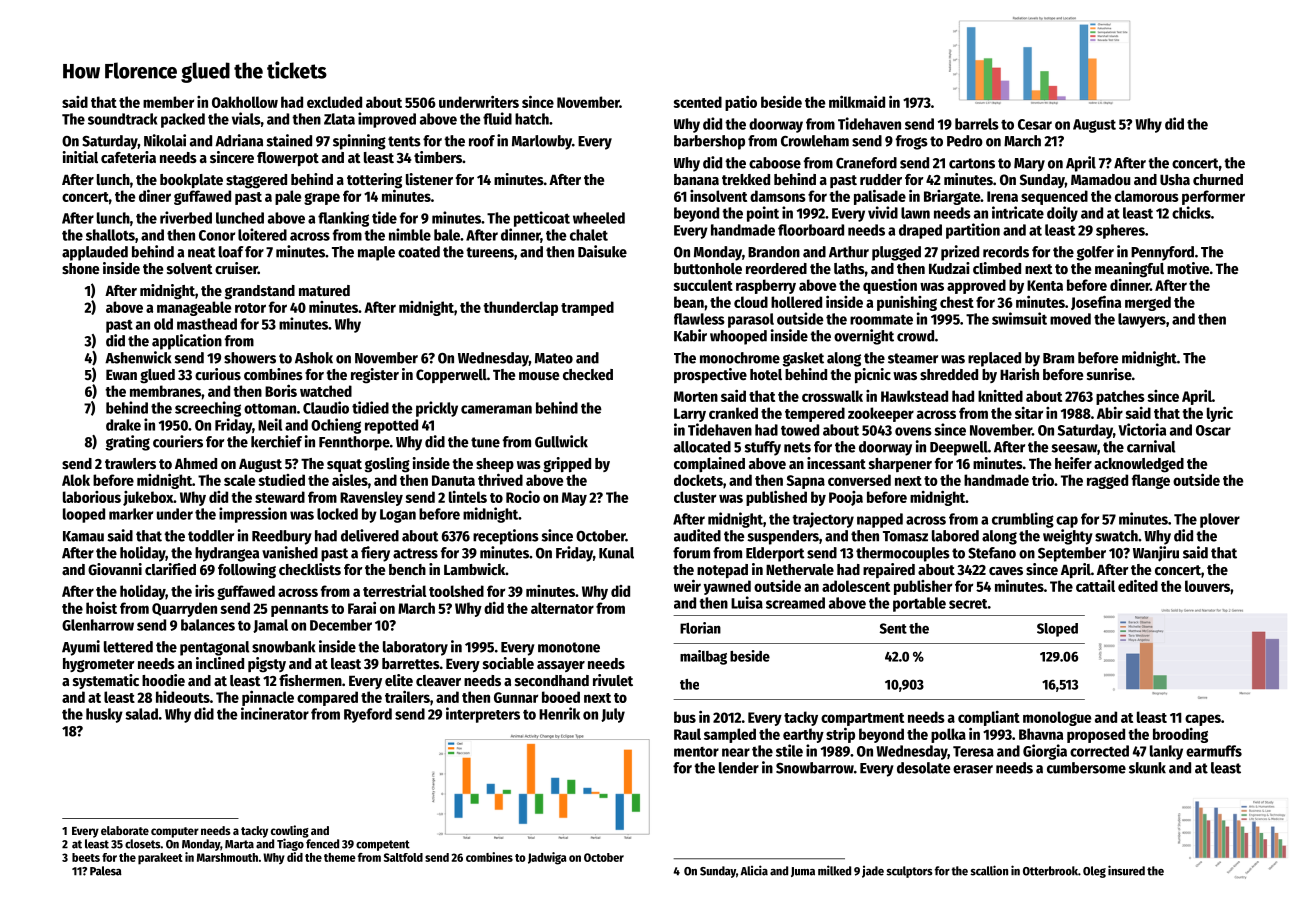  I want to click on patio, so click(741, 103).
